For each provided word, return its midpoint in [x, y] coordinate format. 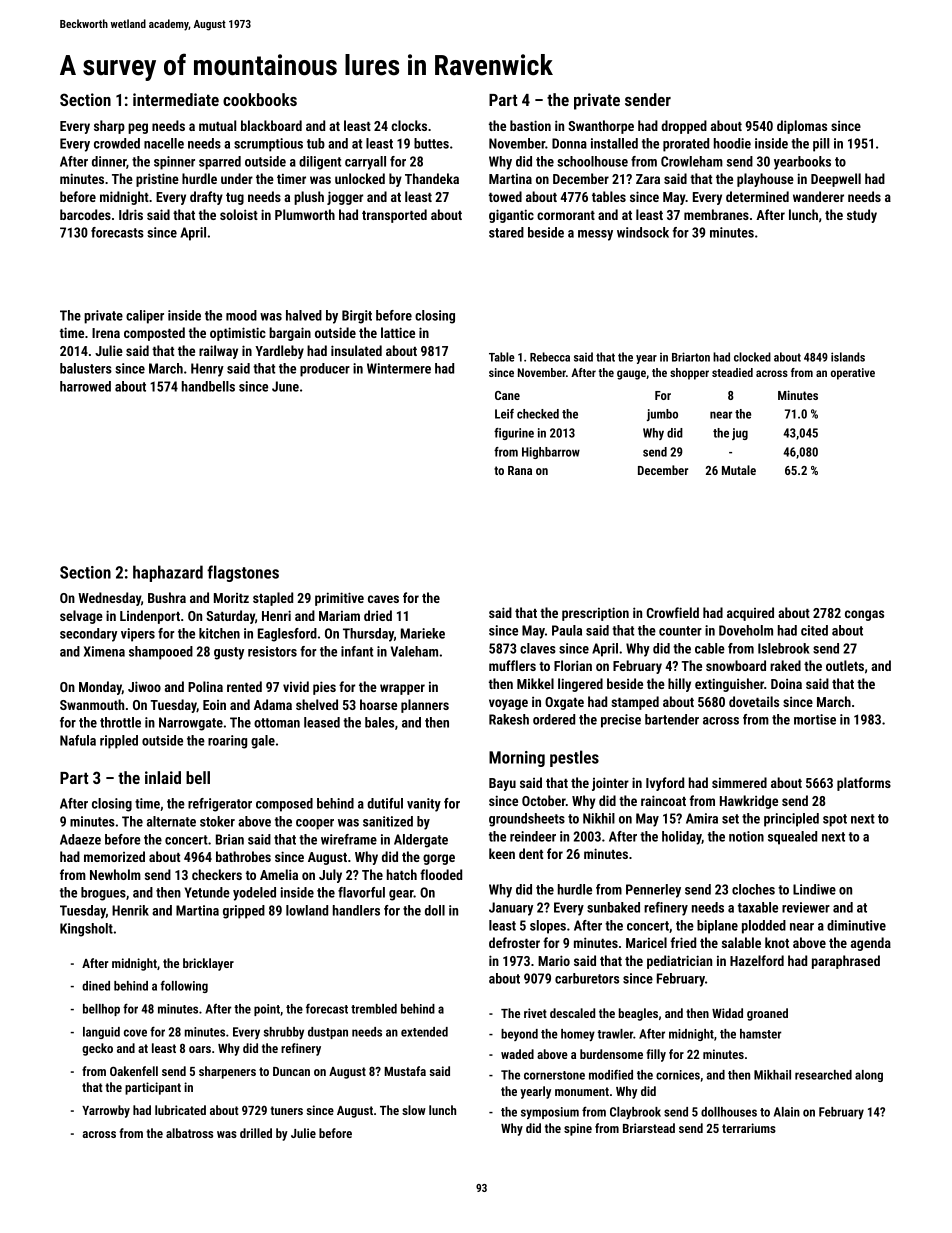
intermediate [176, 99]
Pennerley [653, 891]
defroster [514, 942]
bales [379, 722]
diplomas [802, 127]
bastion [530, 125]
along [869, 1076]
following [184, 986]
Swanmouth [92, 704]
